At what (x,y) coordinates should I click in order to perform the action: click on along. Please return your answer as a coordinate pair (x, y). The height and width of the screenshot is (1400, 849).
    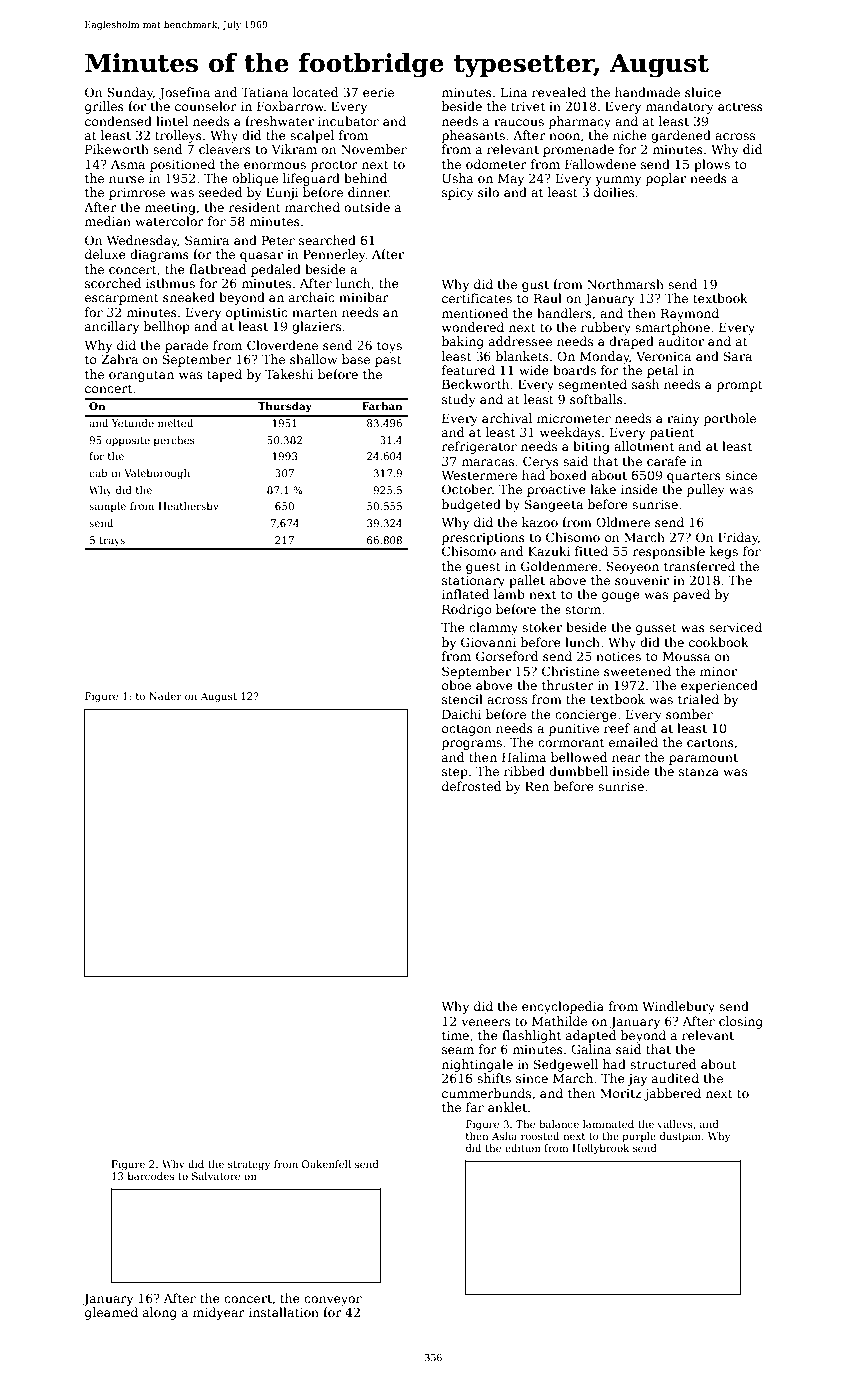
    Looking at the image, I should click on (160, 1313).
